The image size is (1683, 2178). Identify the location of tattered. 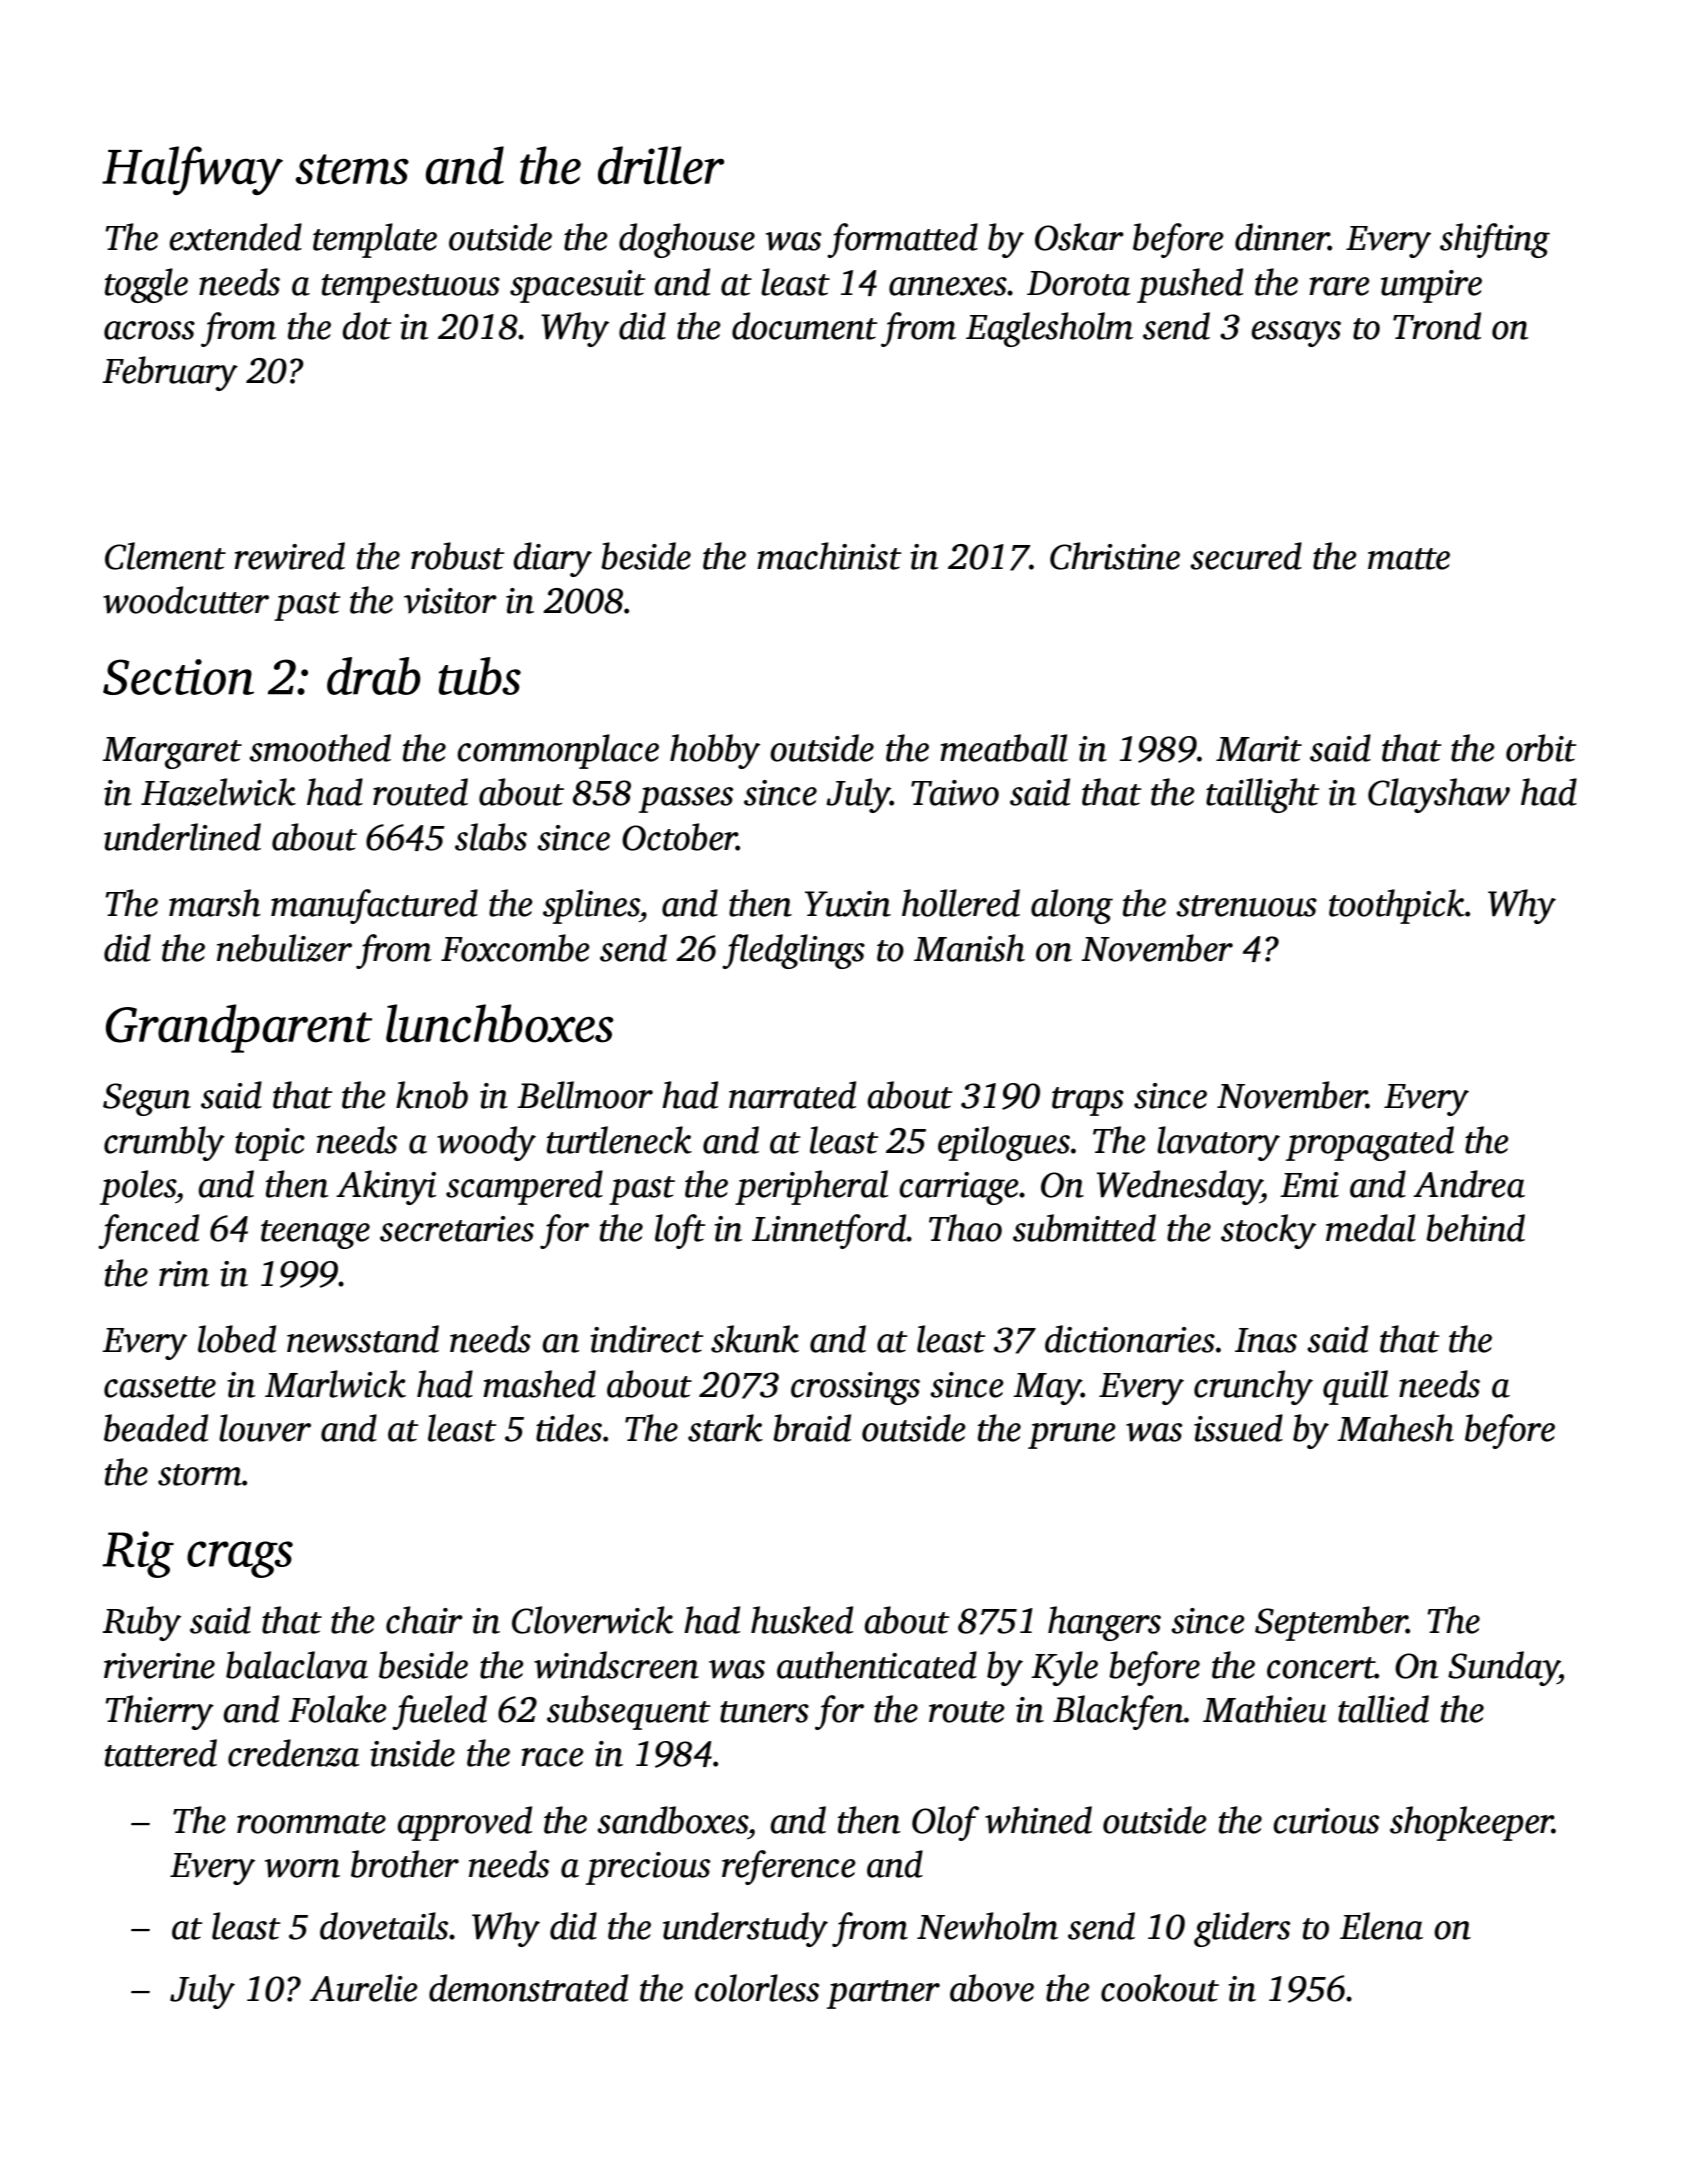
(161, 1753).
